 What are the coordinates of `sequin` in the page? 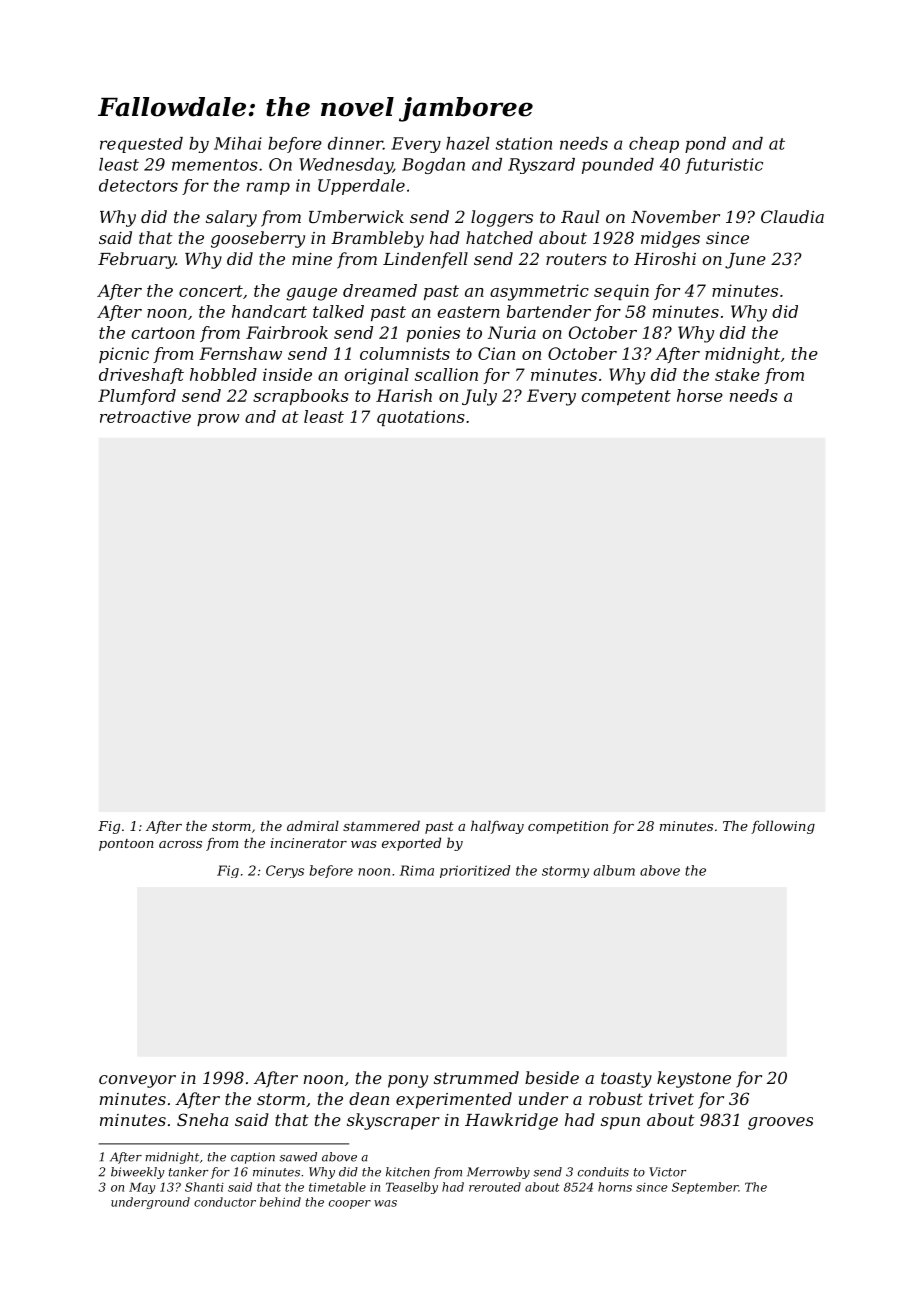 It's located at (621, 292).
